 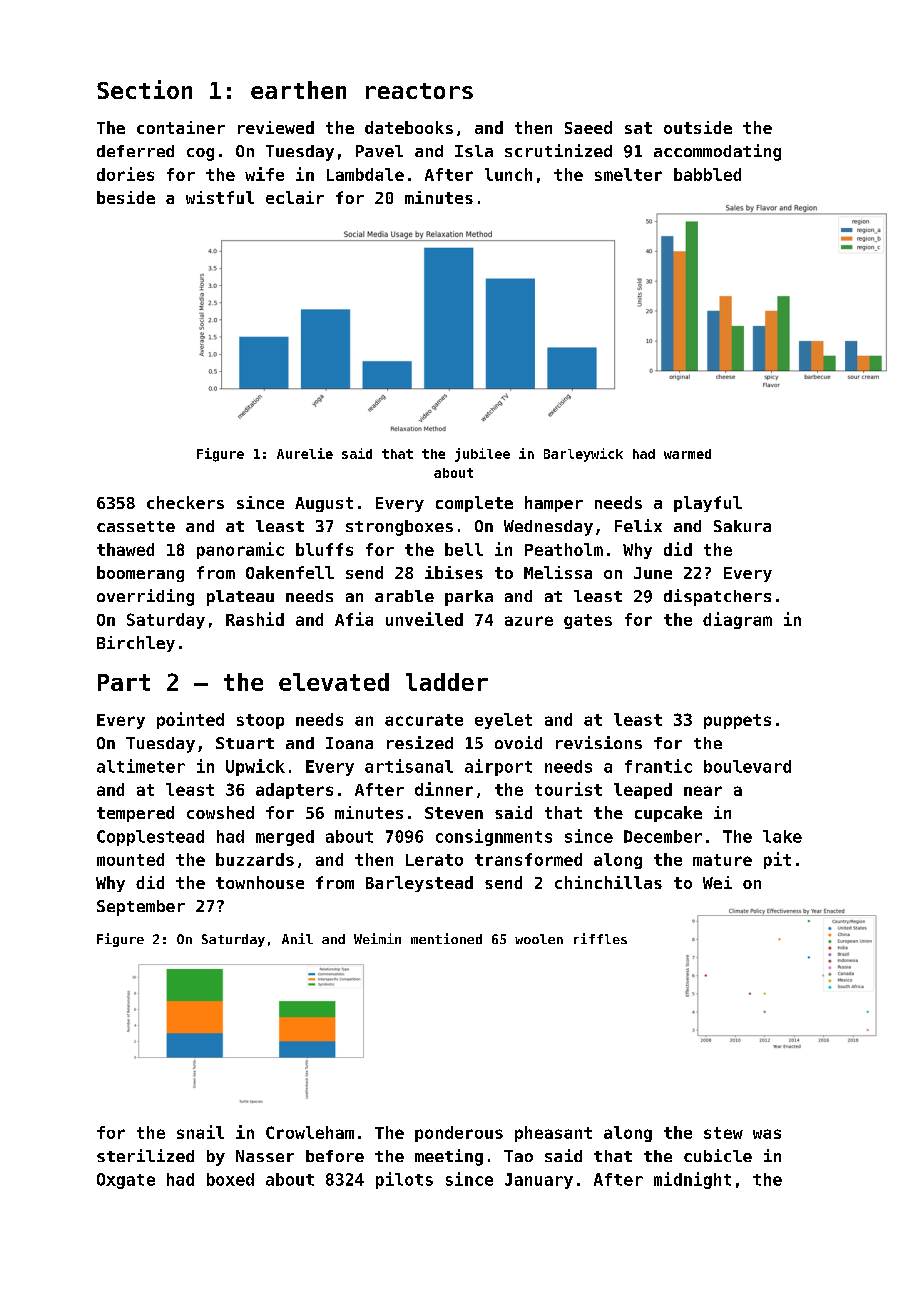 What do you see at coordinates (708, 504) in the image?
I see `playful` at bounding box center [708, 504].
